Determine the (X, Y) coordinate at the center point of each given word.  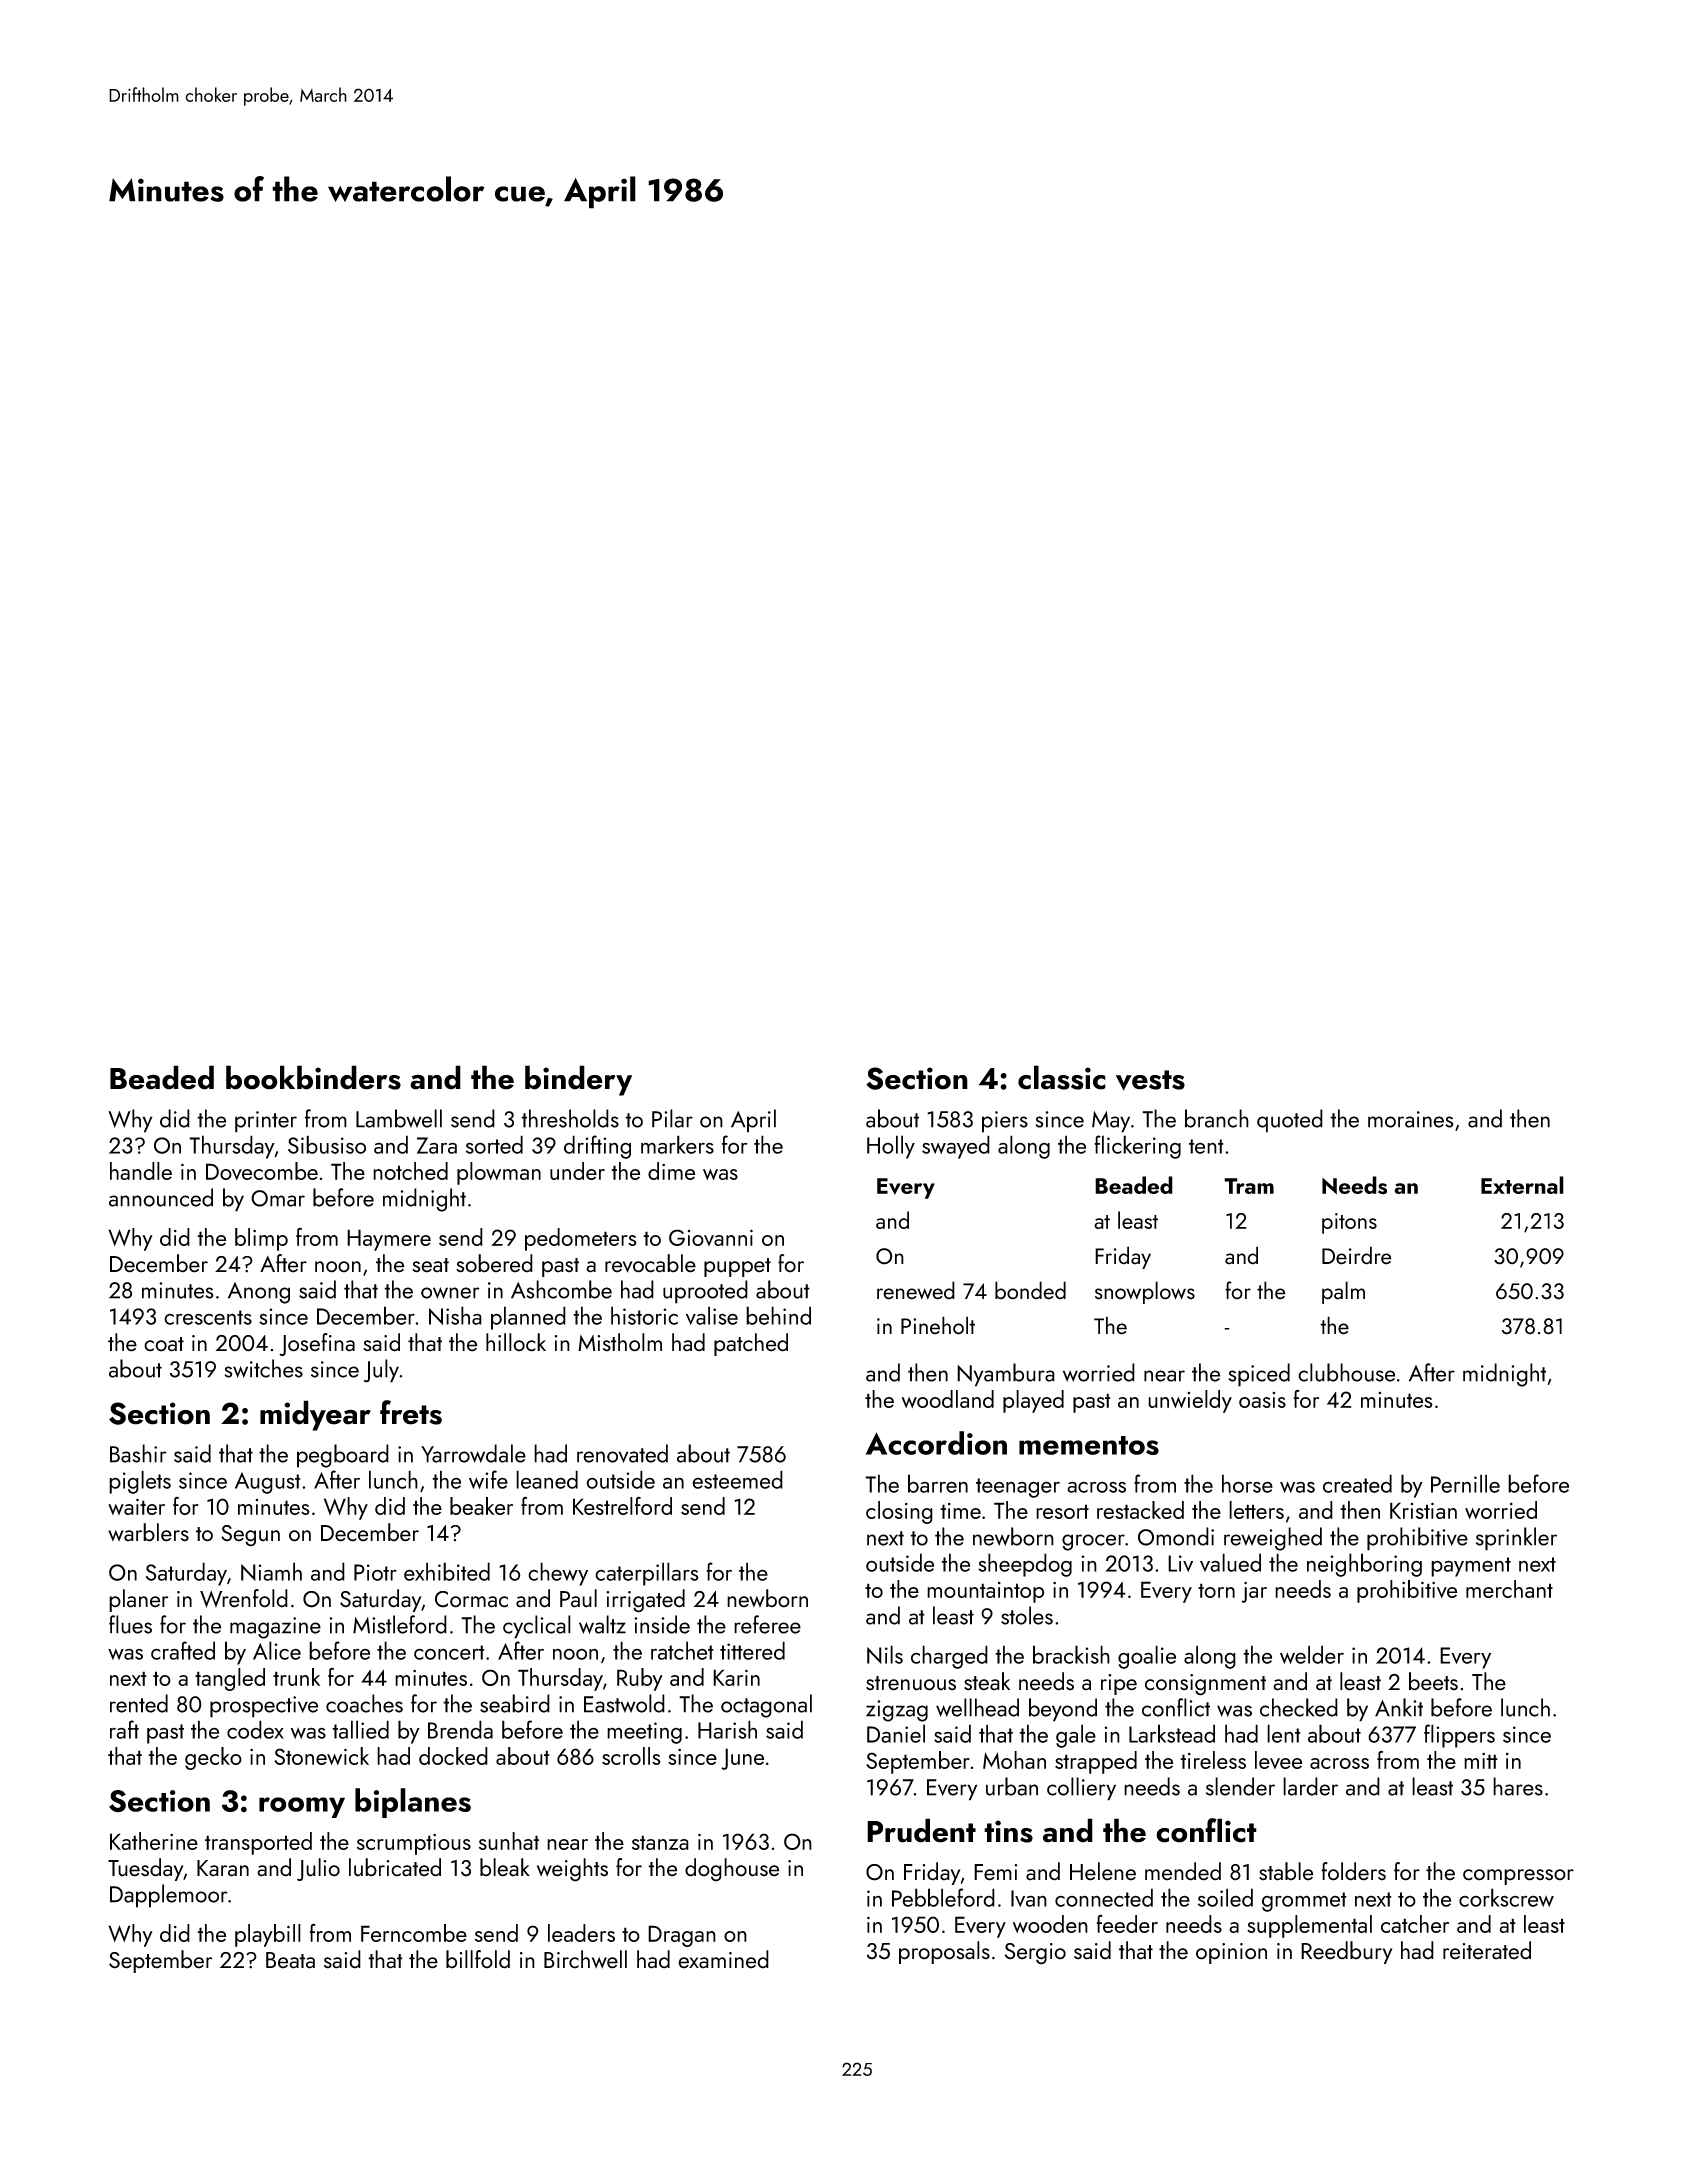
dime (671, 1171)
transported (258, 1843)
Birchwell (585, 1959)
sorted (494, 1144)
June (742, 1759)
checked (1299, 1707)
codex (255, 1729)
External (1522, 1185)
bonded (1030, 1290)
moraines (1411, 1119)
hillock (516, 1342)
